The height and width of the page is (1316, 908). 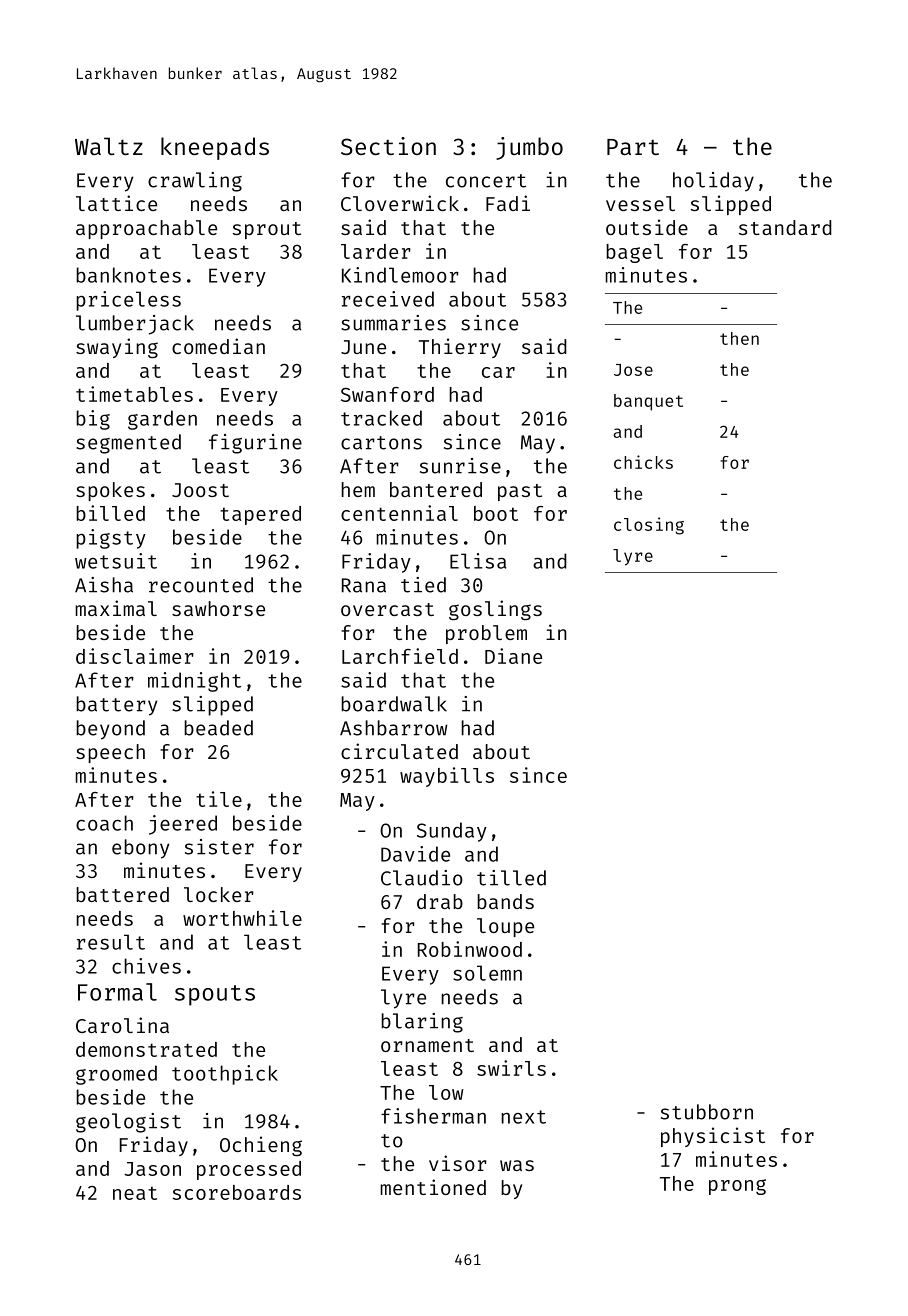 What do you see at coordinates (260, 515) in the page?
I see `tapered` at bounding box center [260, 515].
